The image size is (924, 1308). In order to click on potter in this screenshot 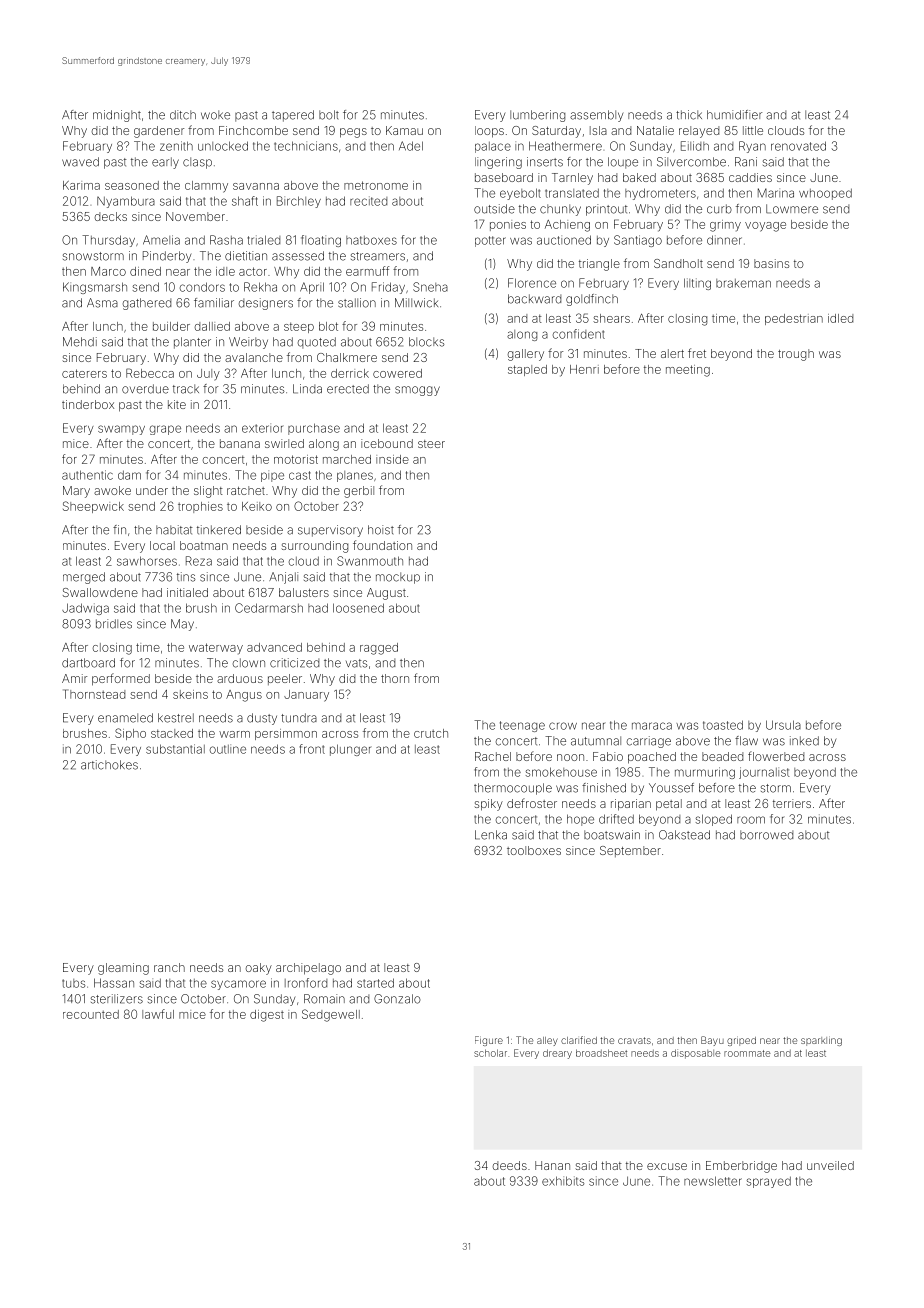, I will do `click(490, 241)`.
